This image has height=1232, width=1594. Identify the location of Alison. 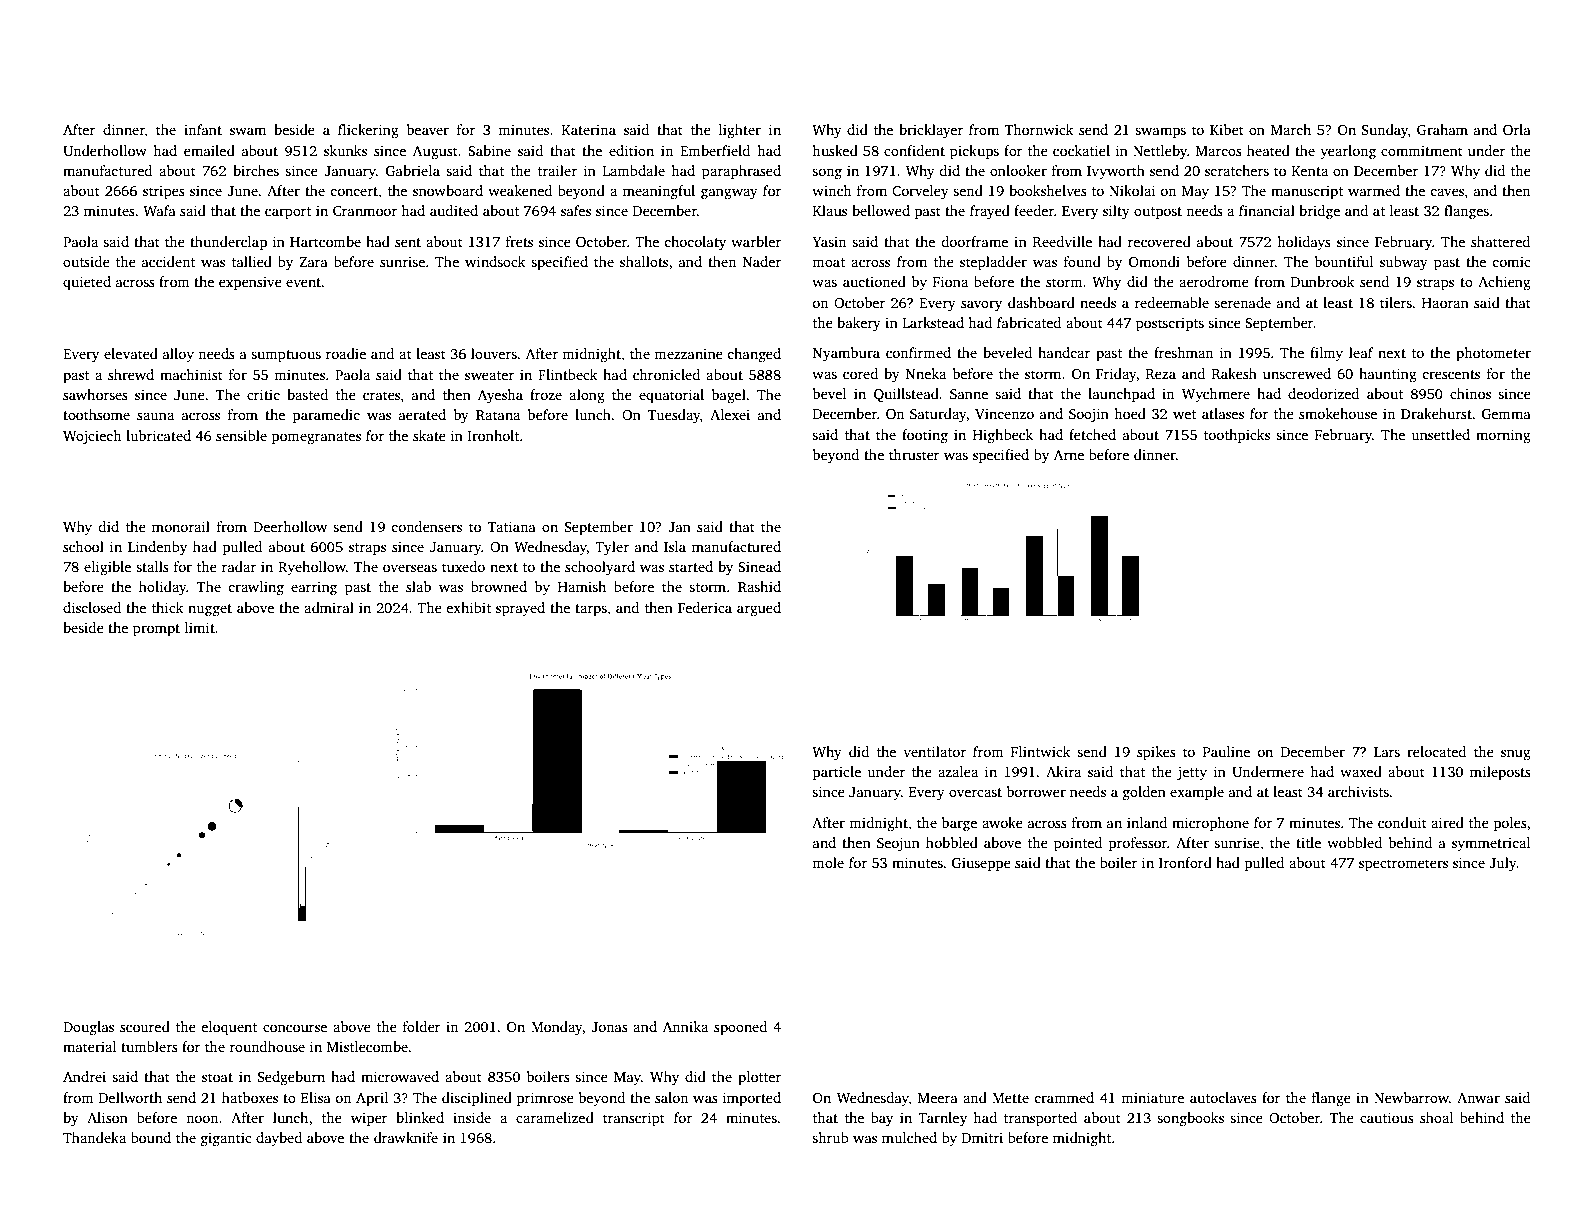
(107, 1117).
